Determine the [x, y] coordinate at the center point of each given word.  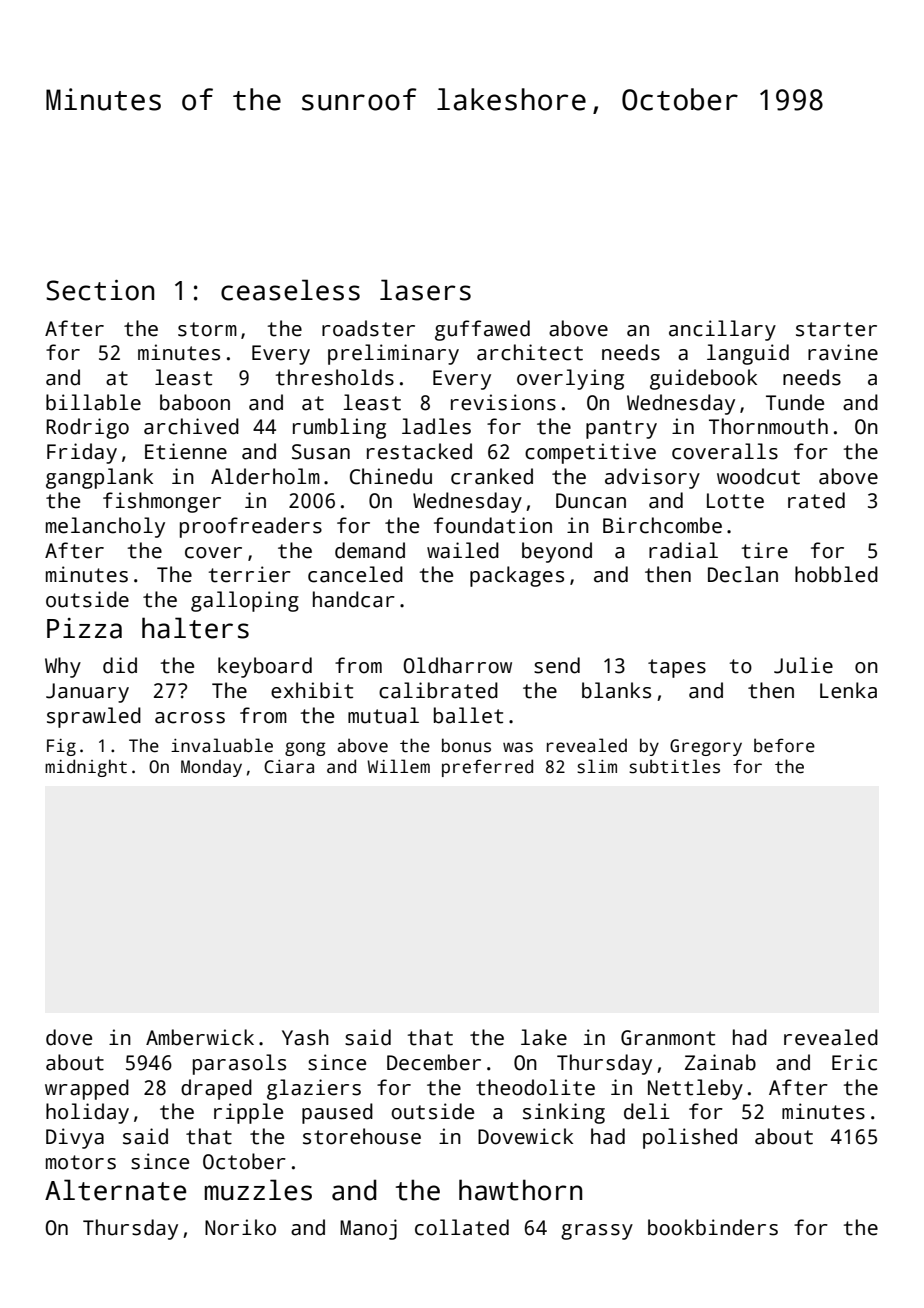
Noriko [240, 1227]
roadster [368, 328]
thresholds [335, 377]
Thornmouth [768, 426]
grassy [597, 1232]
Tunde [795, 402]
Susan [321, 452]
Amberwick [200, 1037]
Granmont [668, 1038]
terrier [250, 574]
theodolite [535, 1087]
